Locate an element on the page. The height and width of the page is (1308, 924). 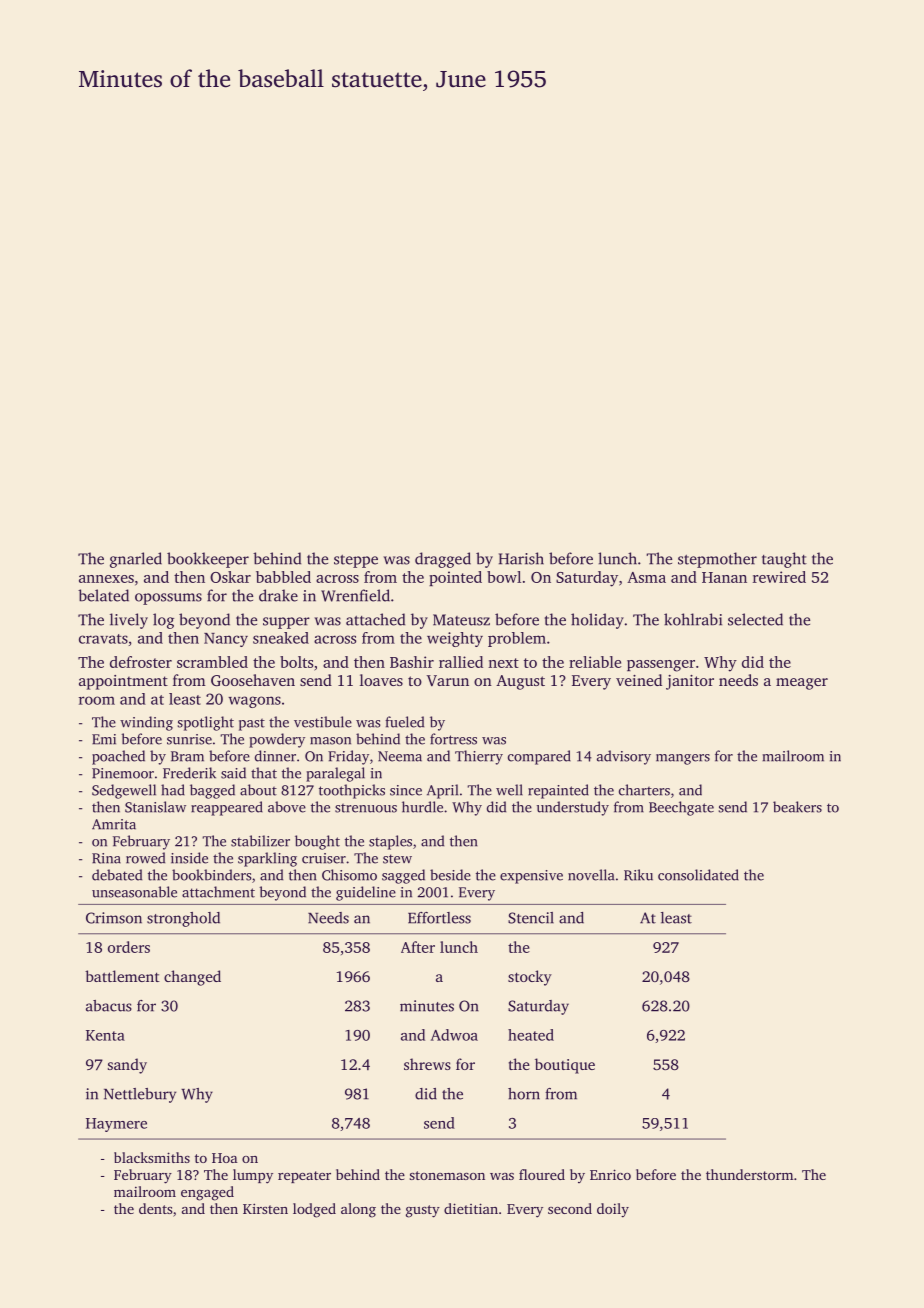
repeater is located at coordinates (304, 1177).
